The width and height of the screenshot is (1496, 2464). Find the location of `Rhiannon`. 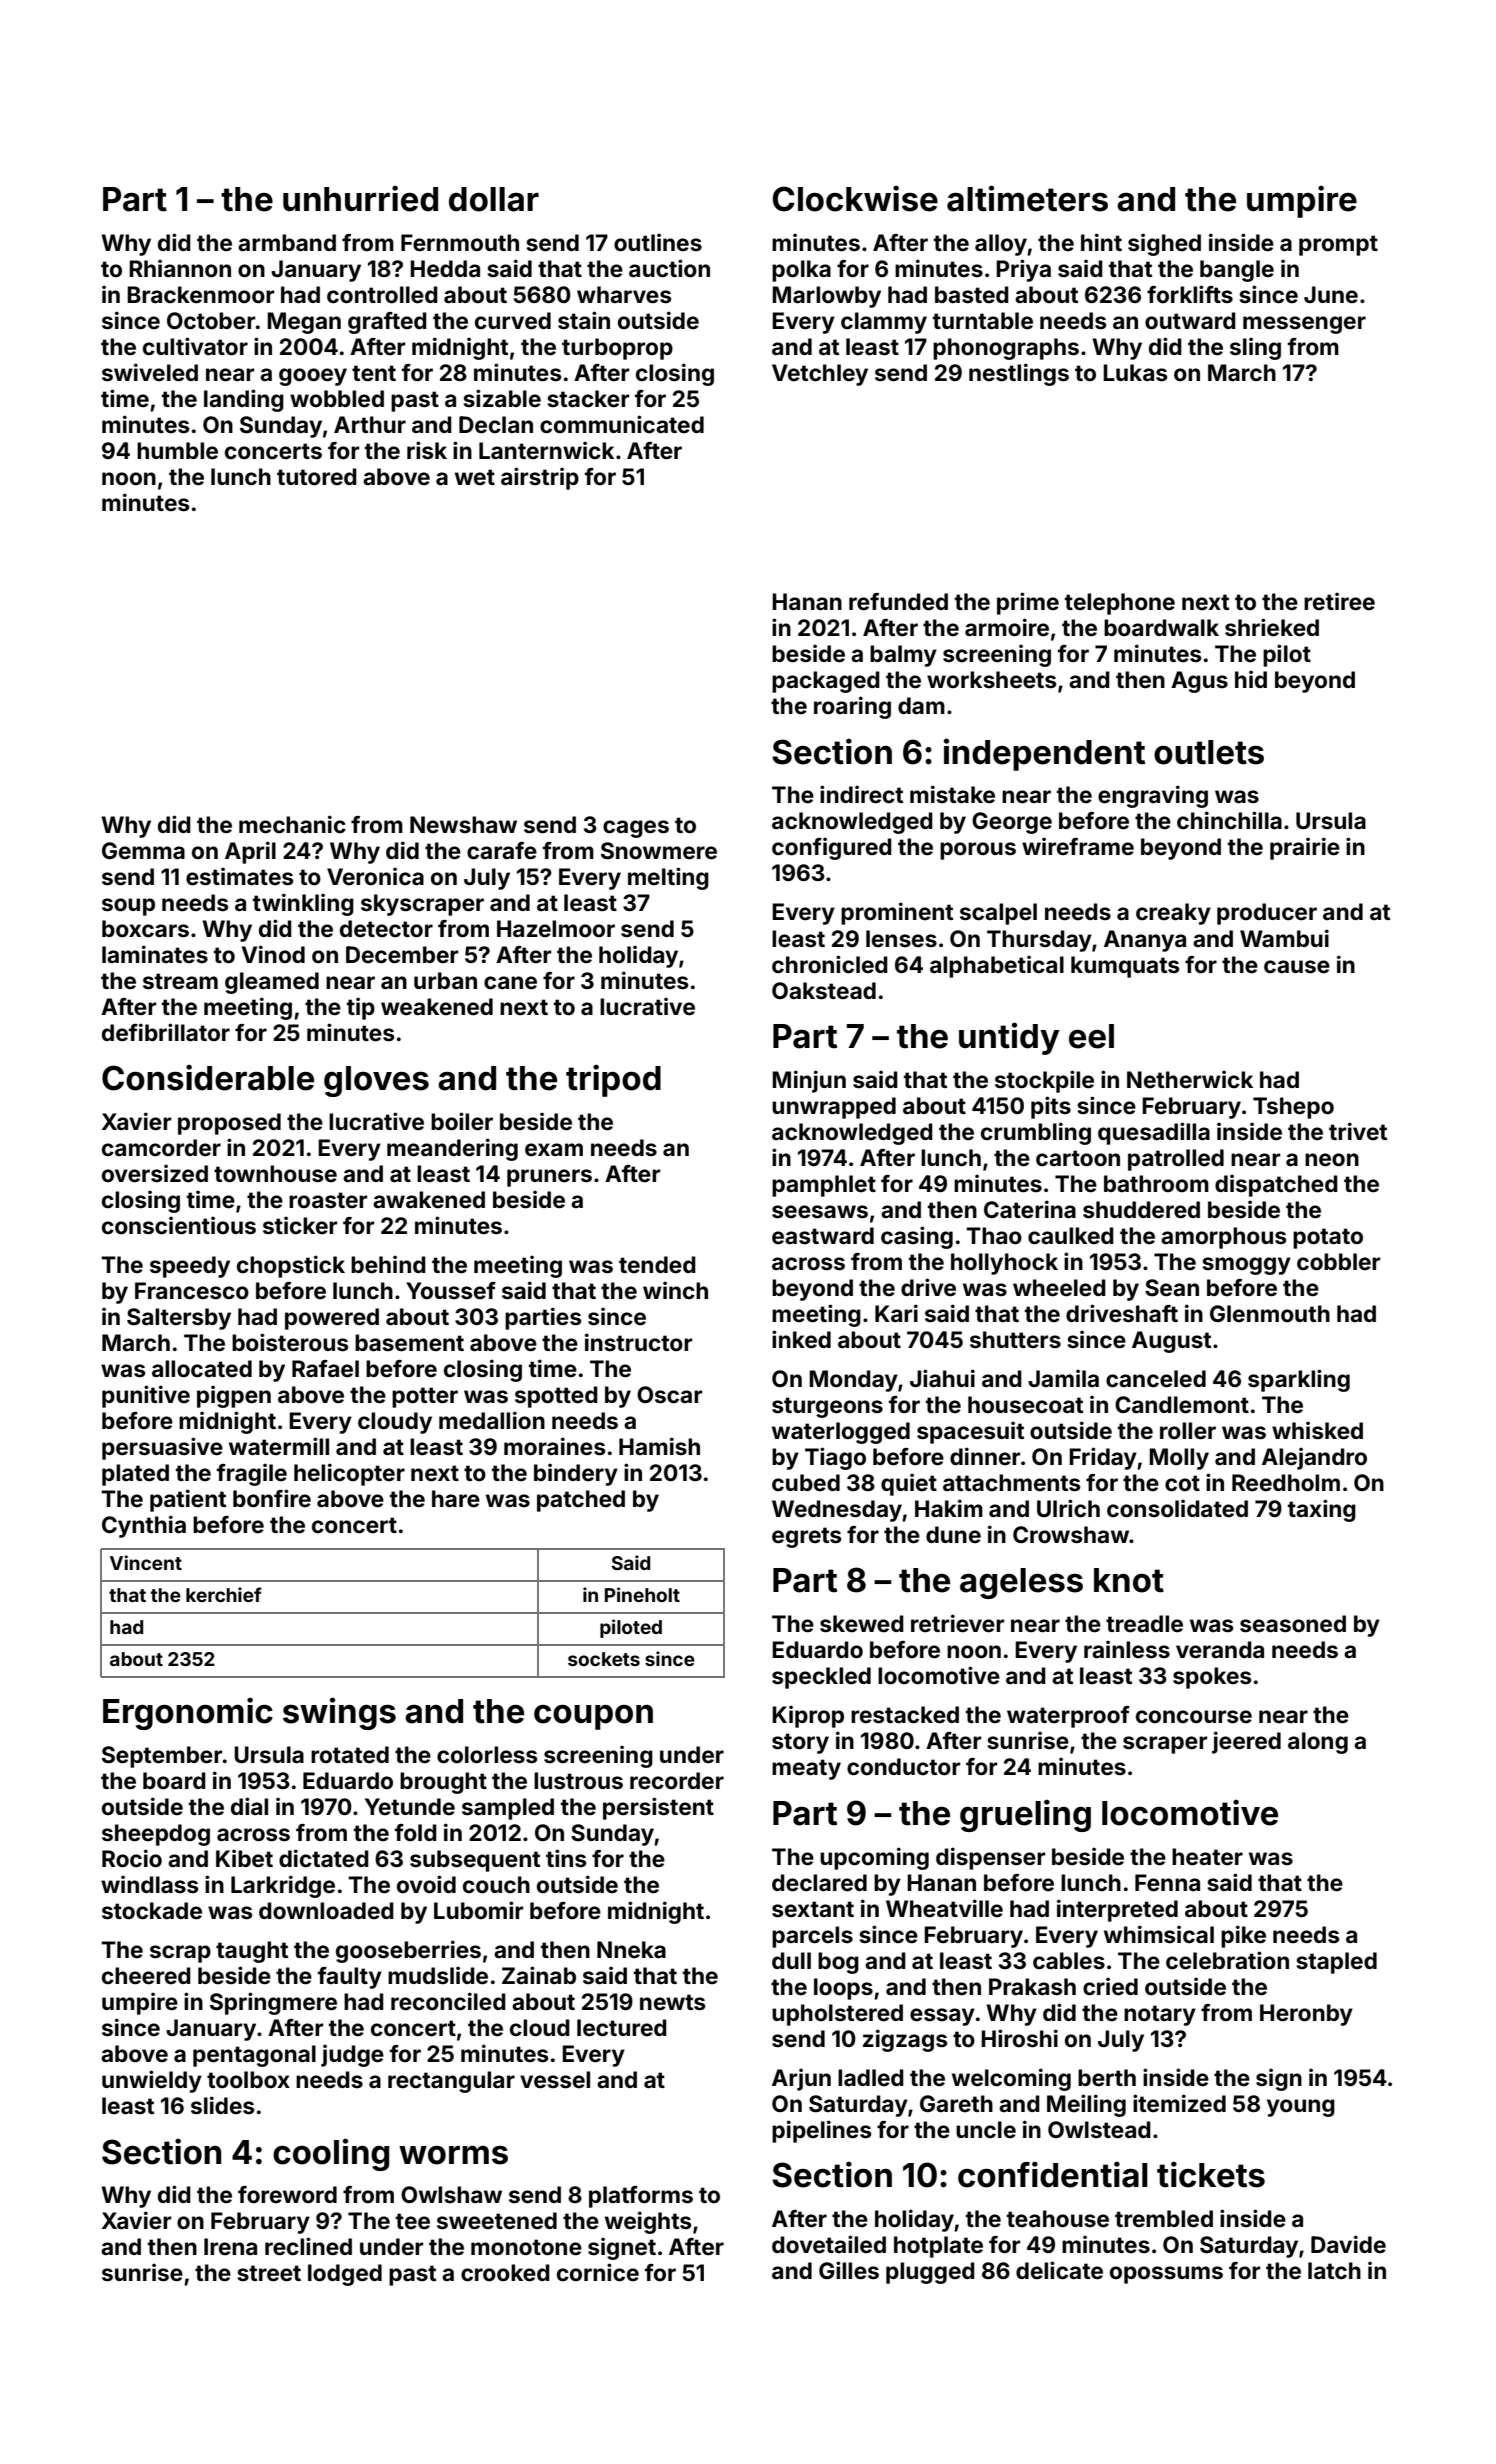

Rhiannon is located at coordinates (180, 268).
